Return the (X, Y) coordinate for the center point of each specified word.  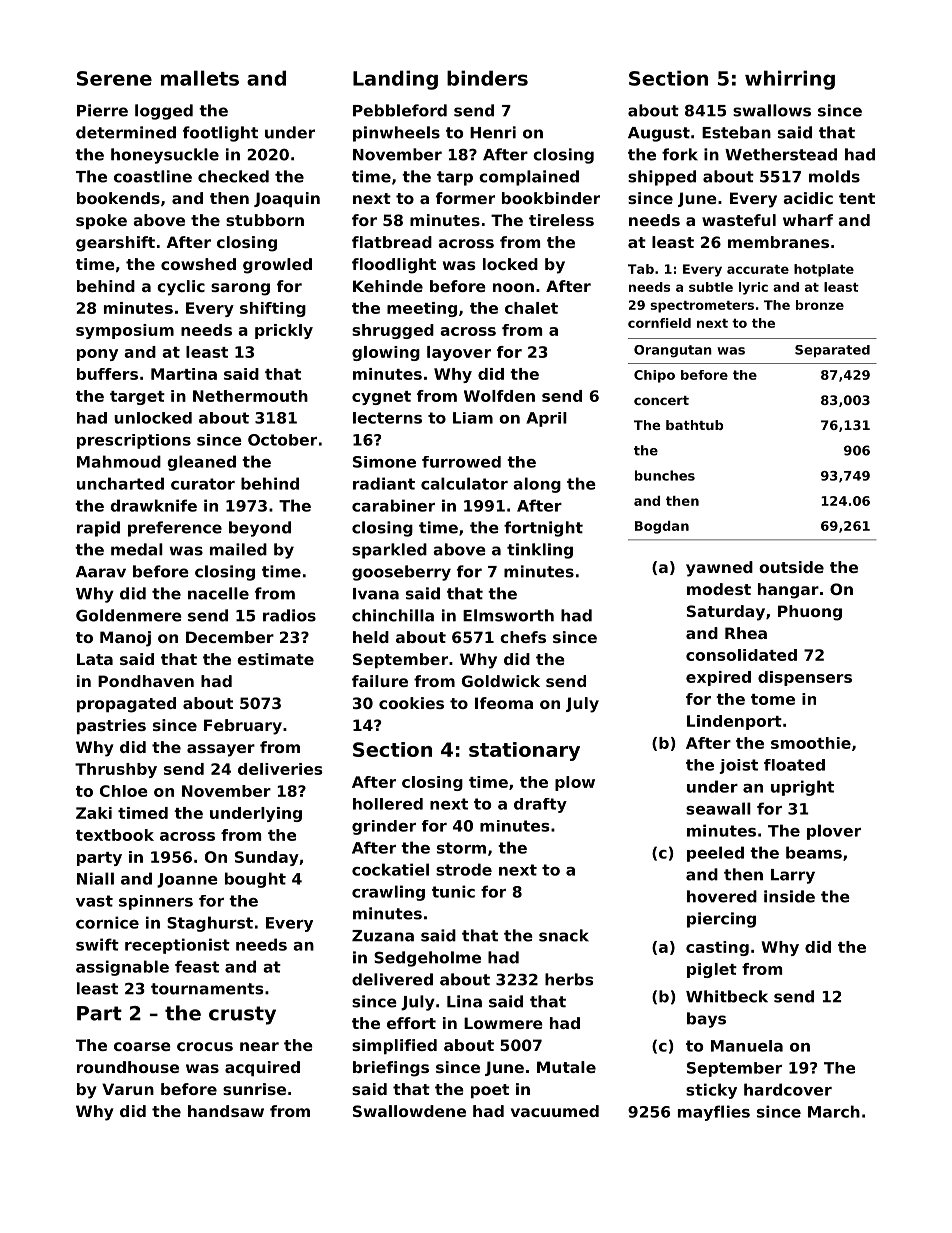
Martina (184, 374)
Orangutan (673, 351)
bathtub (694, 425)
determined (126, 132)
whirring (790, 80)
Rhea (746, 633)
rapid (98, 529)
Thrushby (116, 770)
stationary (524, 751)
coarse (142, 1046)
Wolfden (499, 396)
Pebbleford (400, 110)
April (546, 419)
